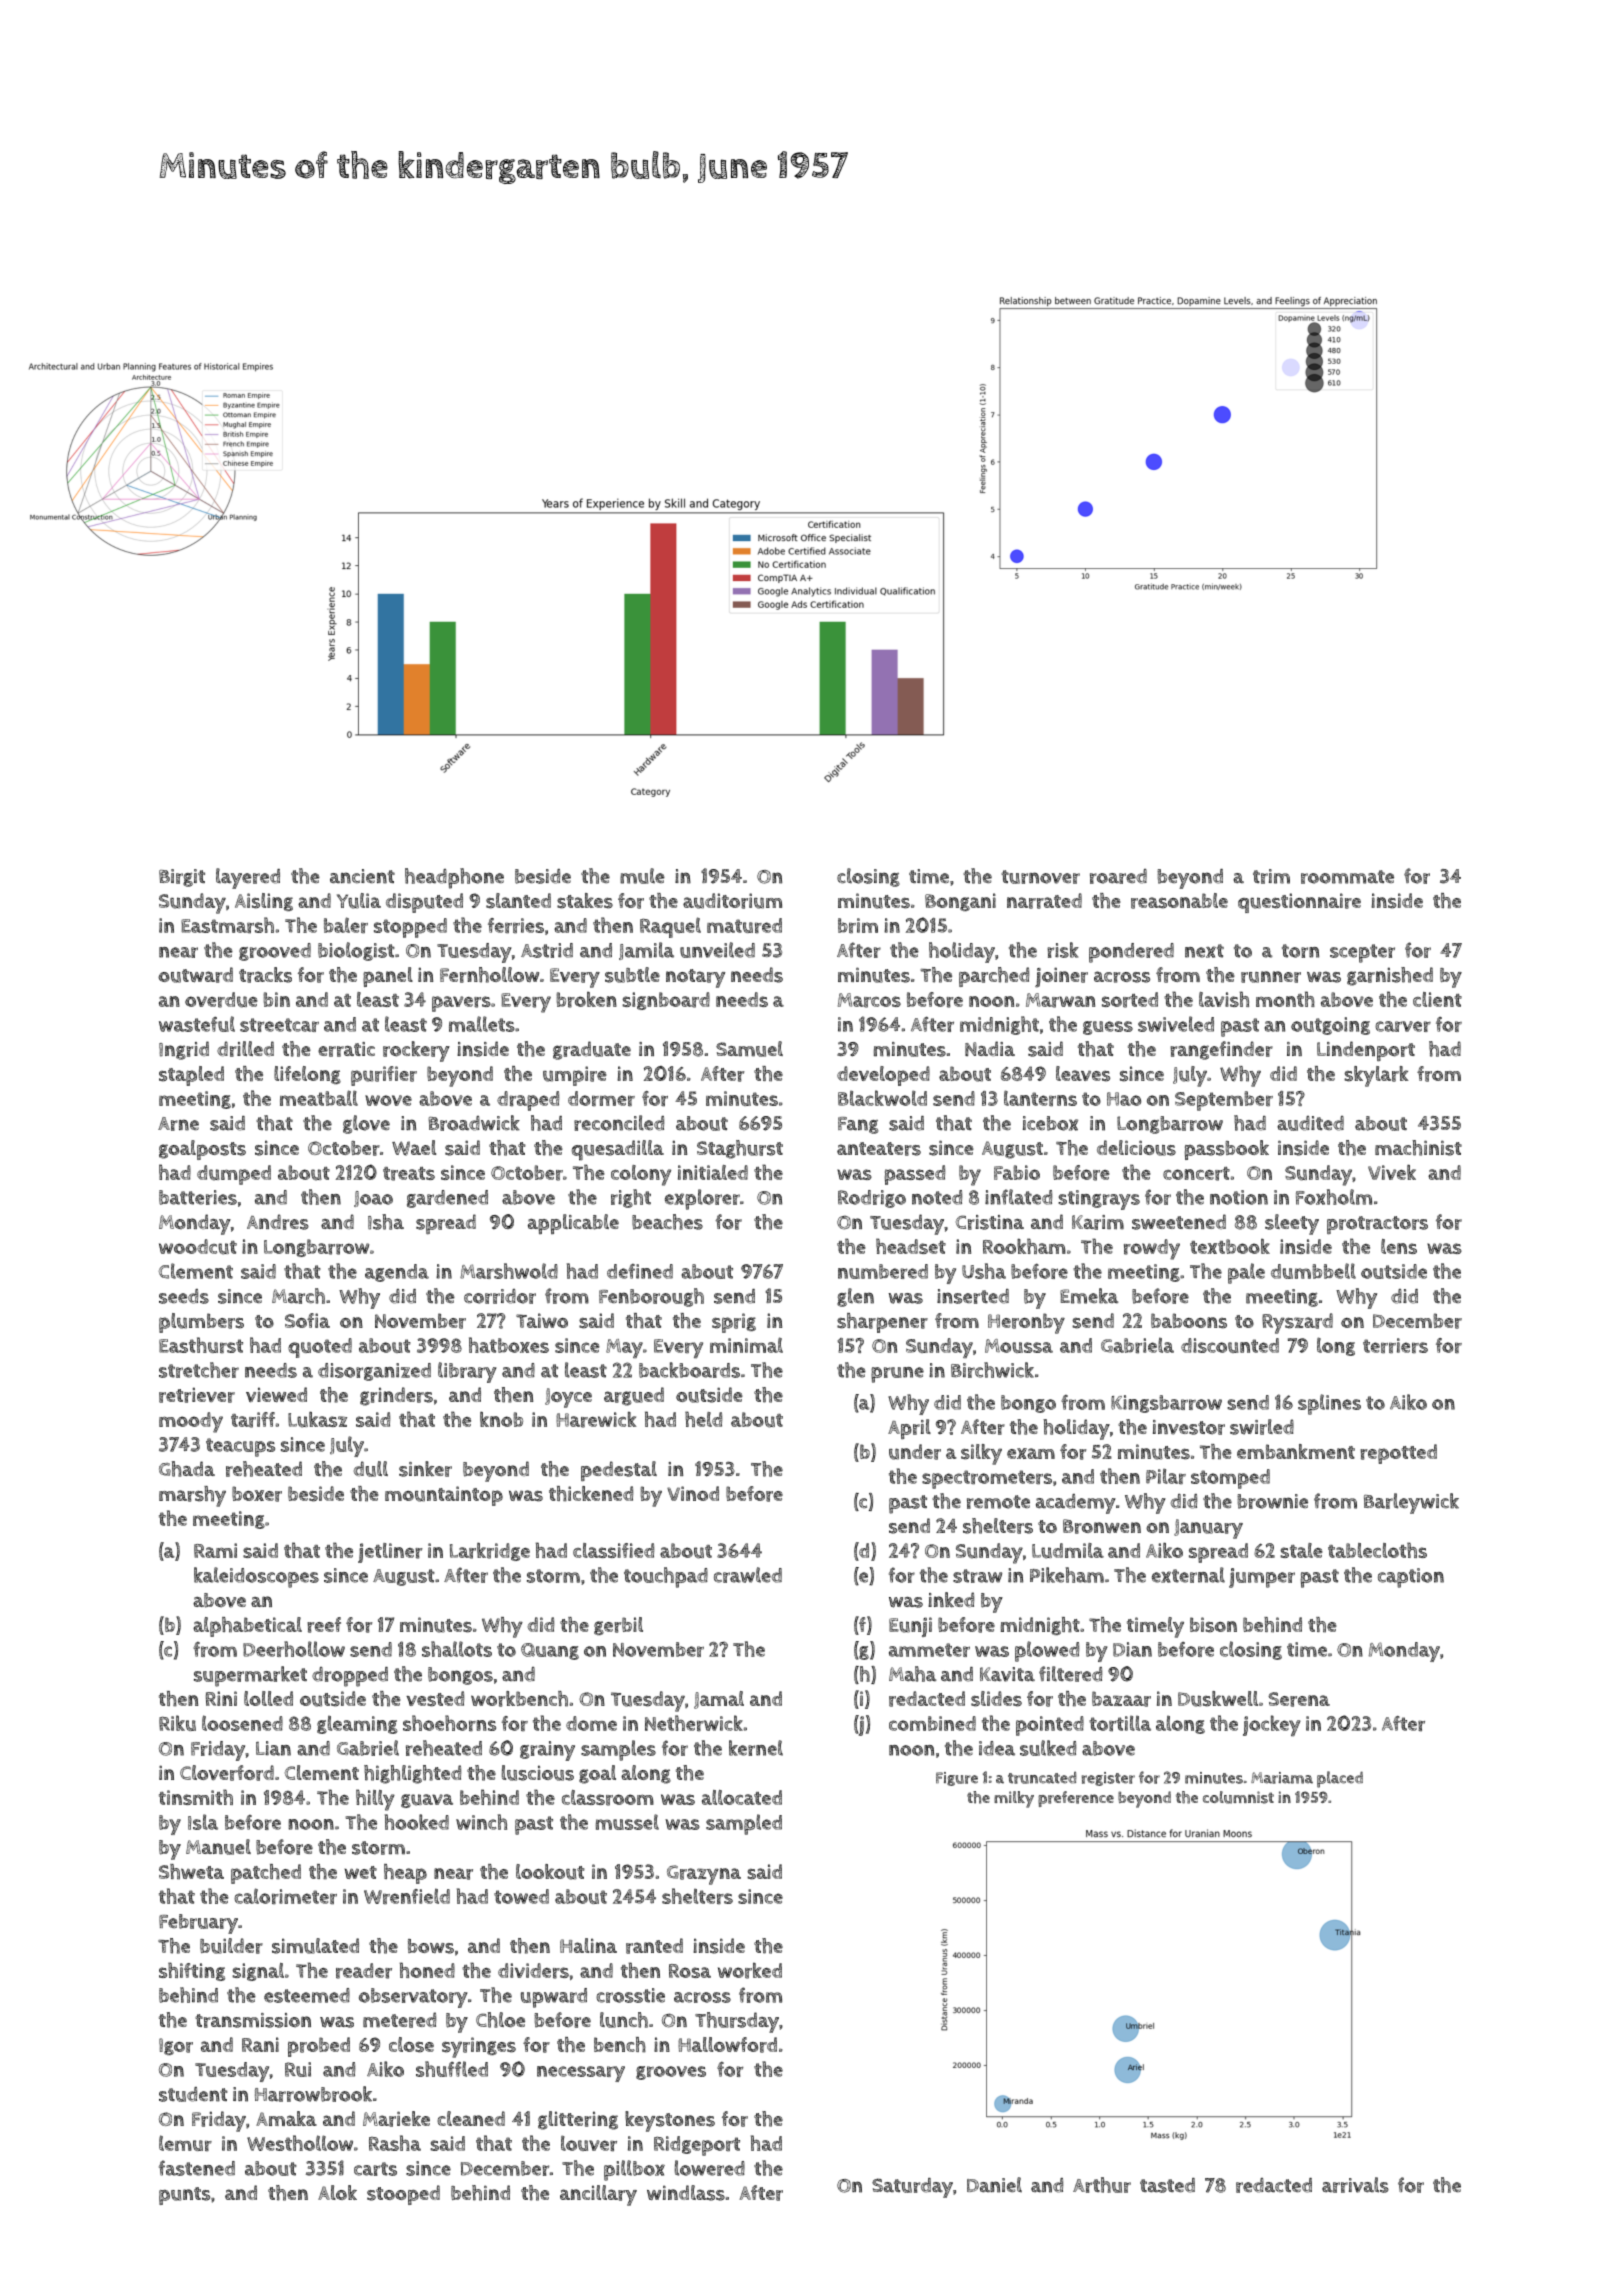 The height and width of the screenshot is (2292, 1620). What do you see at coordinates (1347, 877) in the screenshot?
I see `roommate` at bounding box center [1347, 877].
